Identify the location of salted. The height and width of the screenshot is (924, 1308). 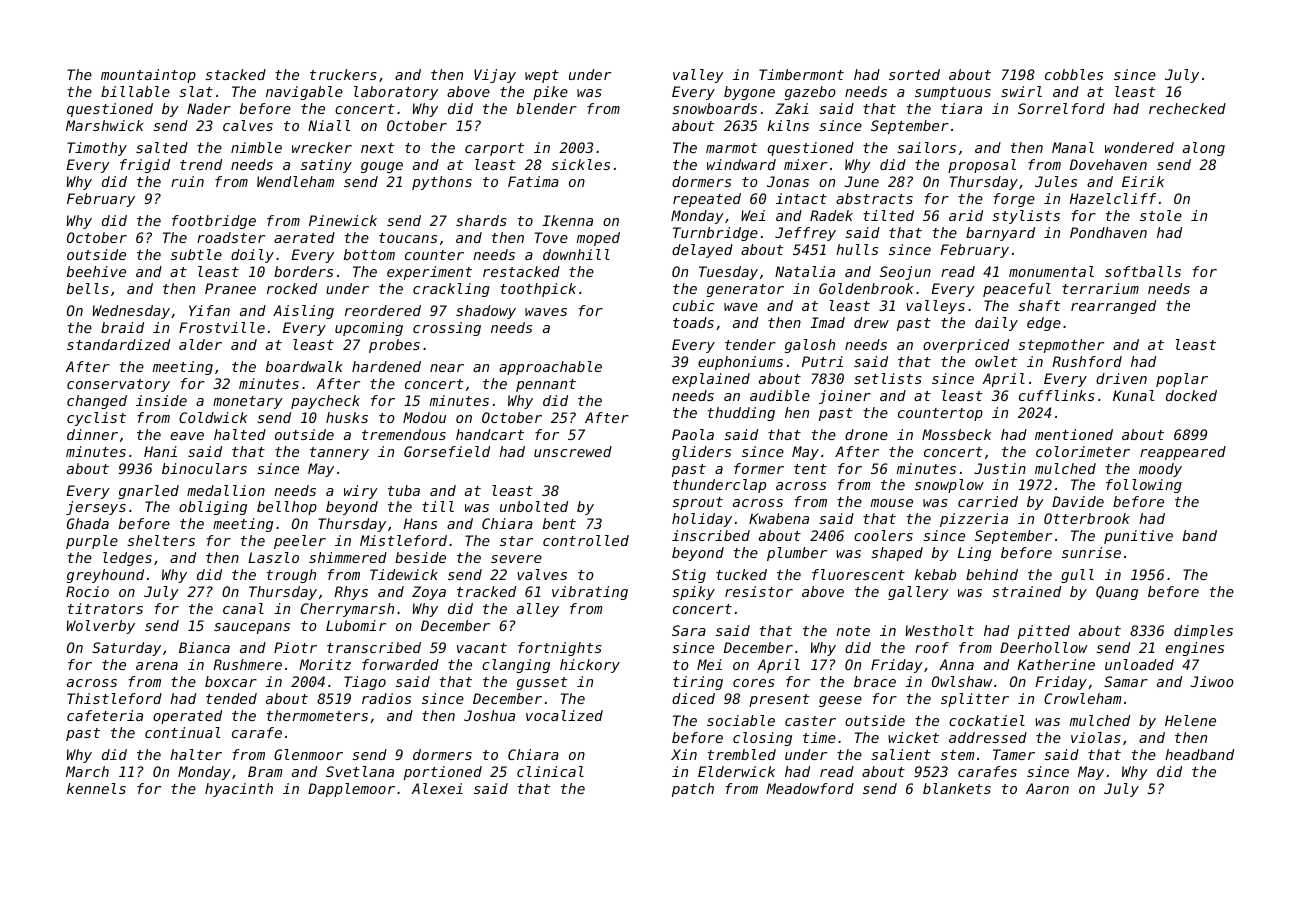
(162, 147).
